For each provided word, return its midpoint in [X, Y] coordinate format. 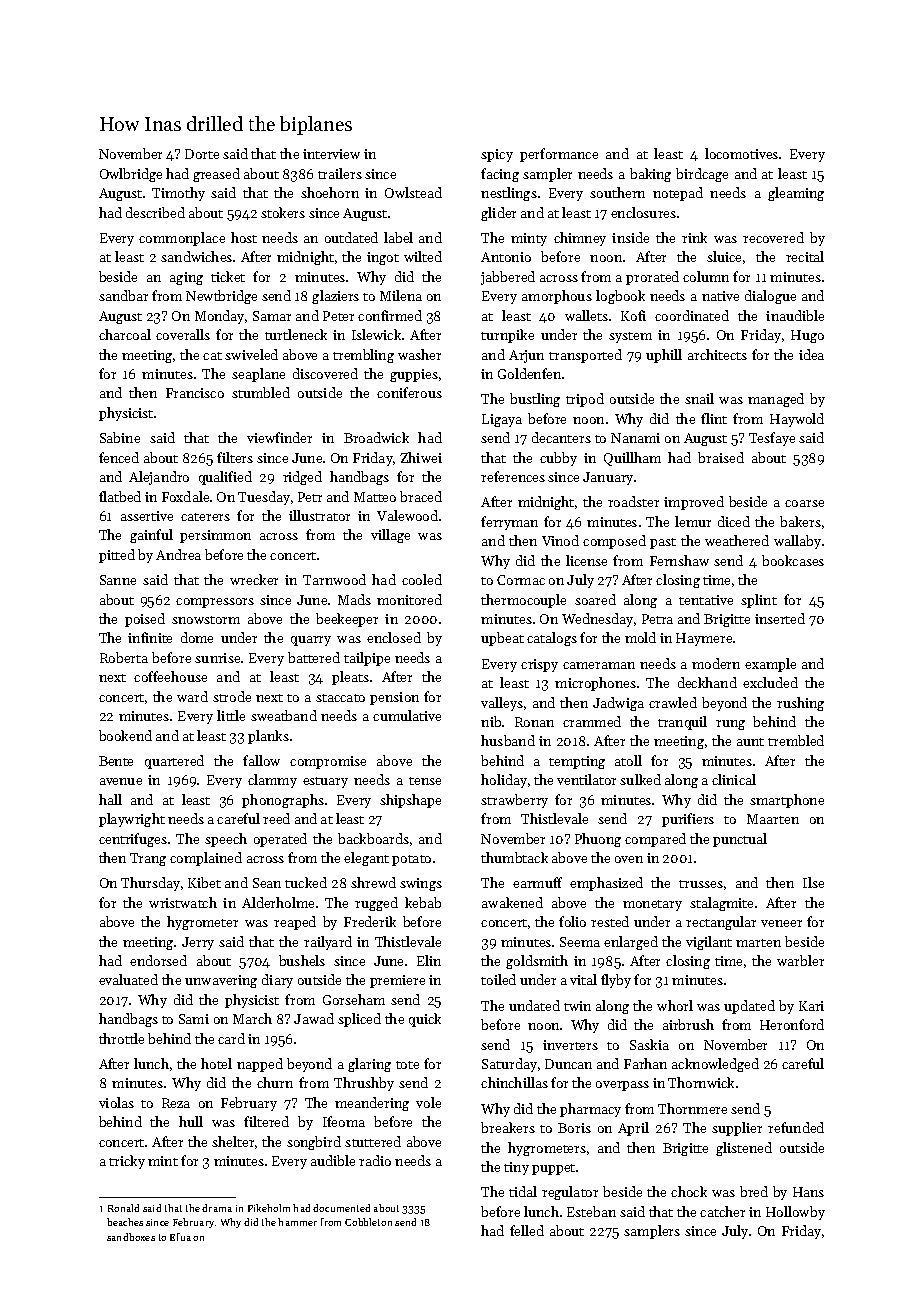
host [244, 237]
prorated [652, 278]
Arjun [526, 356]
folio [572, 921]
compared [655, 840]
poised [145, 620]
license [586, 560]
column [706, 276]
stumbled [261, 392]
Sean [267, 883]
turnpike [507, 336]
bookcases [793, 560]
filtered [266, 1121]
